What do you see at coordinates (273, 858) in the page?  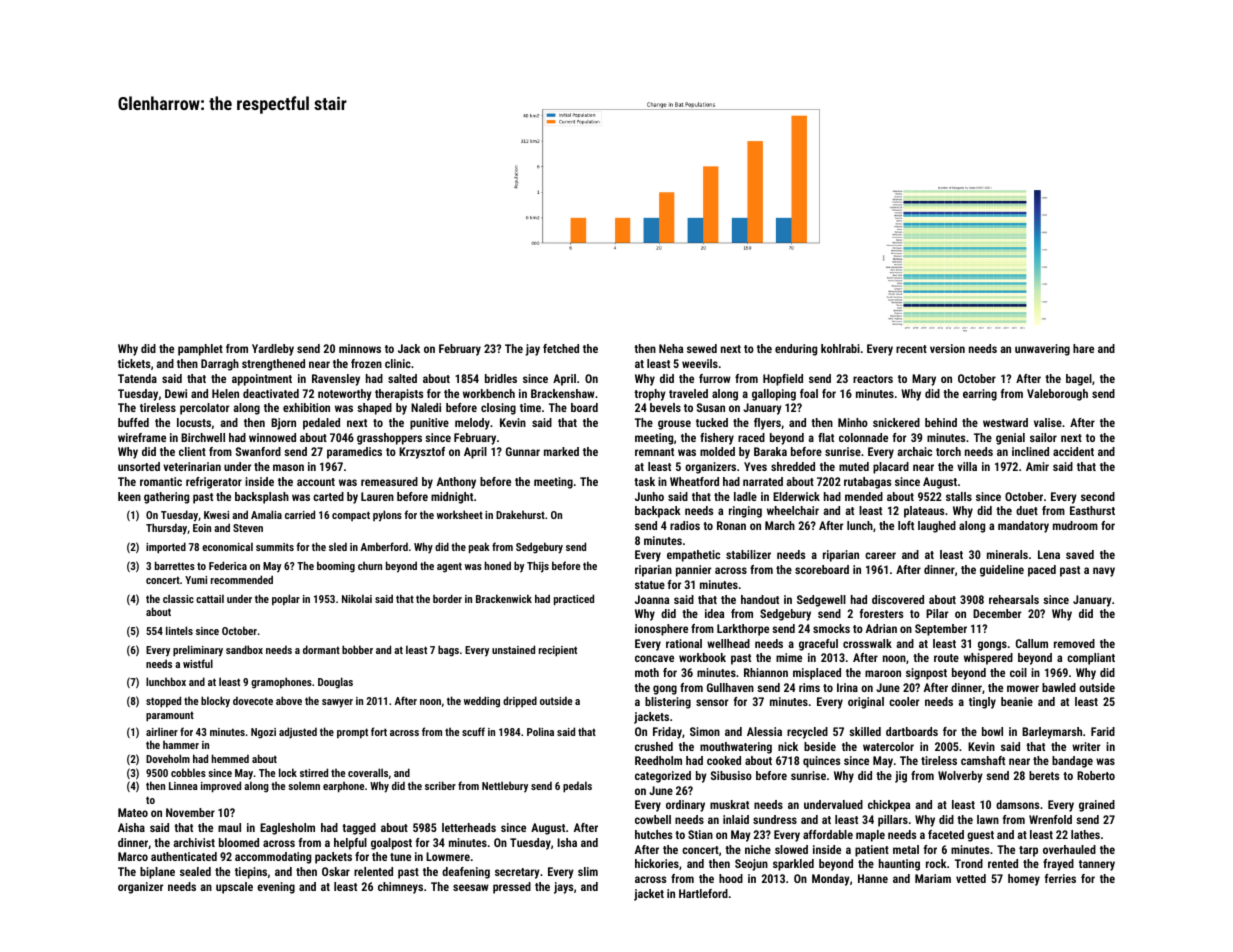 I see `accommodating` at bounding box center [273, 858].
